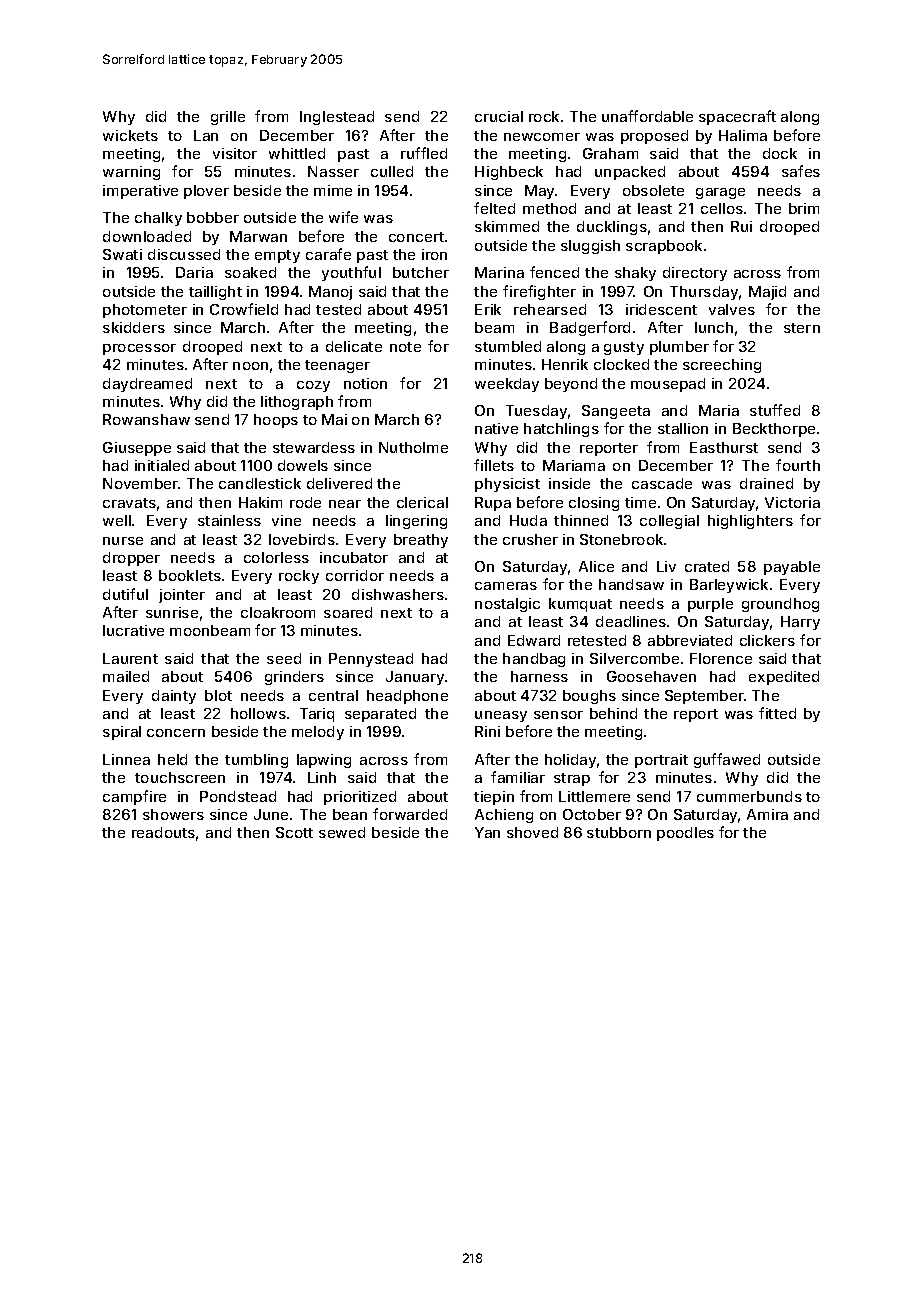 Image resolution: width=924 pixels, height=1314 pixels. I want to click on Stonebrook, so click(622, 539).
